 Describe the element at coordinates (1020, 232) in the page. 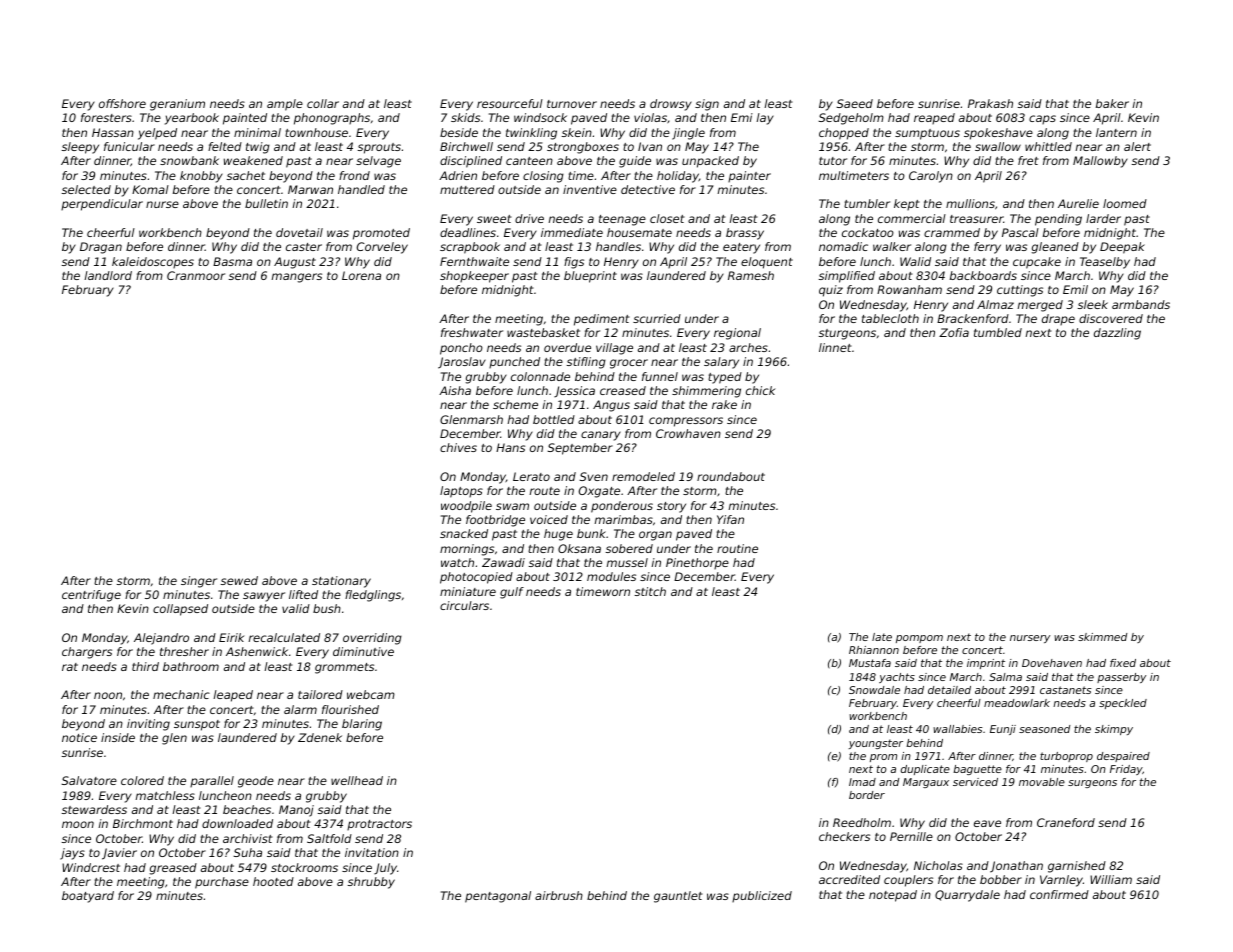

I see `Pascal` at that location.
